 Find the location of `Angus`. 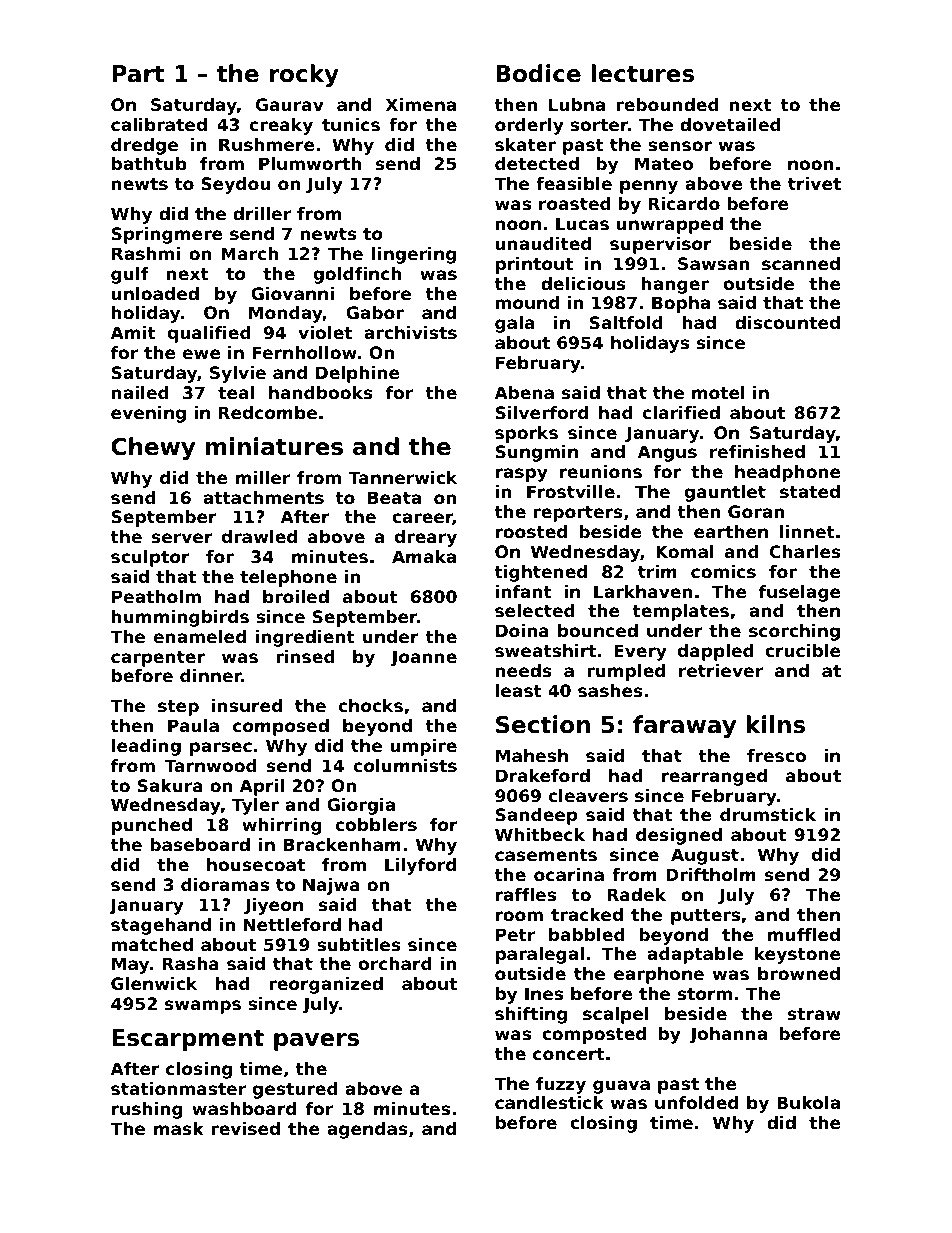

Angus is located at coordinates (667, 453).
